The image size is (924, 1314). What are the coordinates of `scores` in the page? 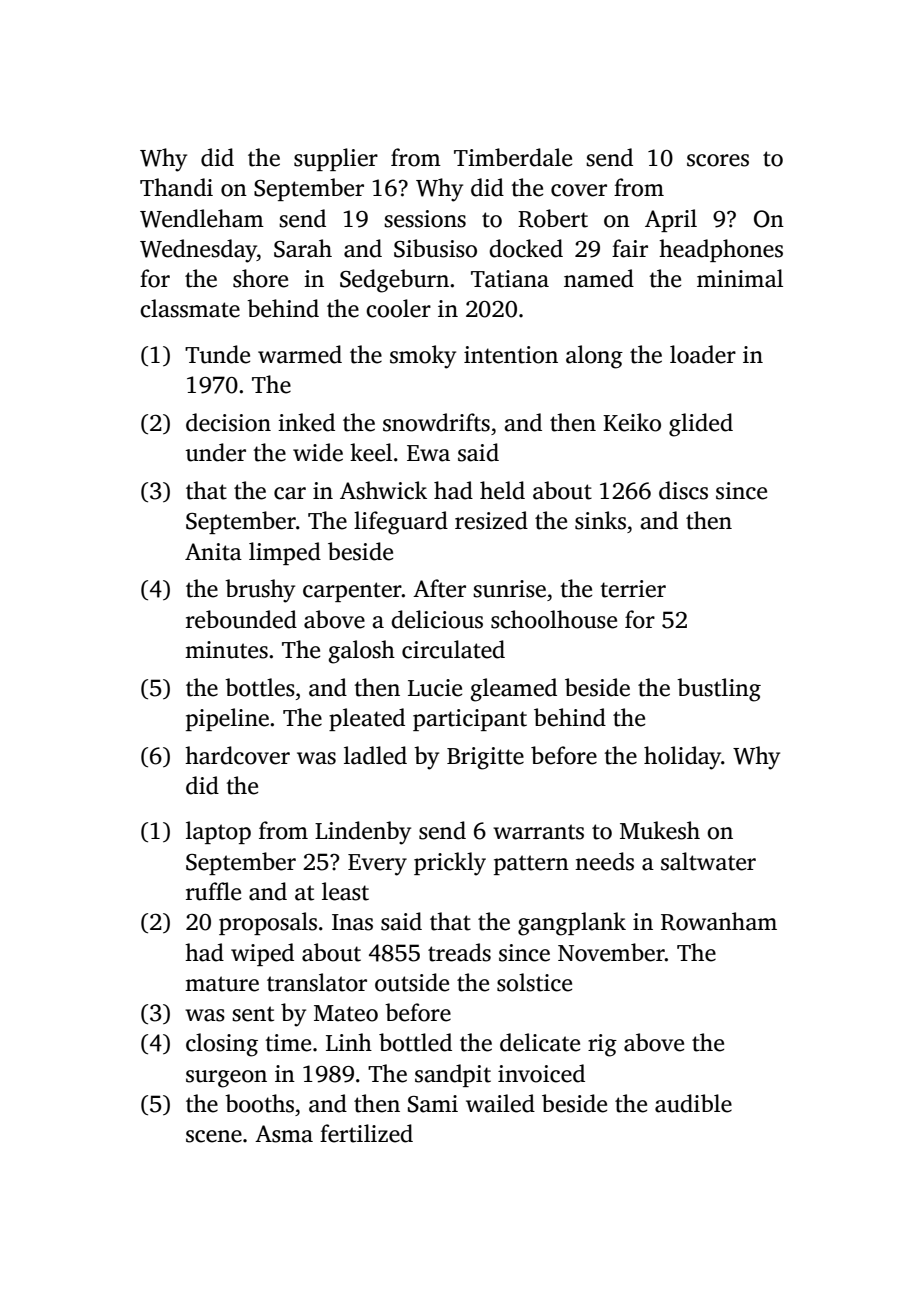 It's located at (718, 160).
